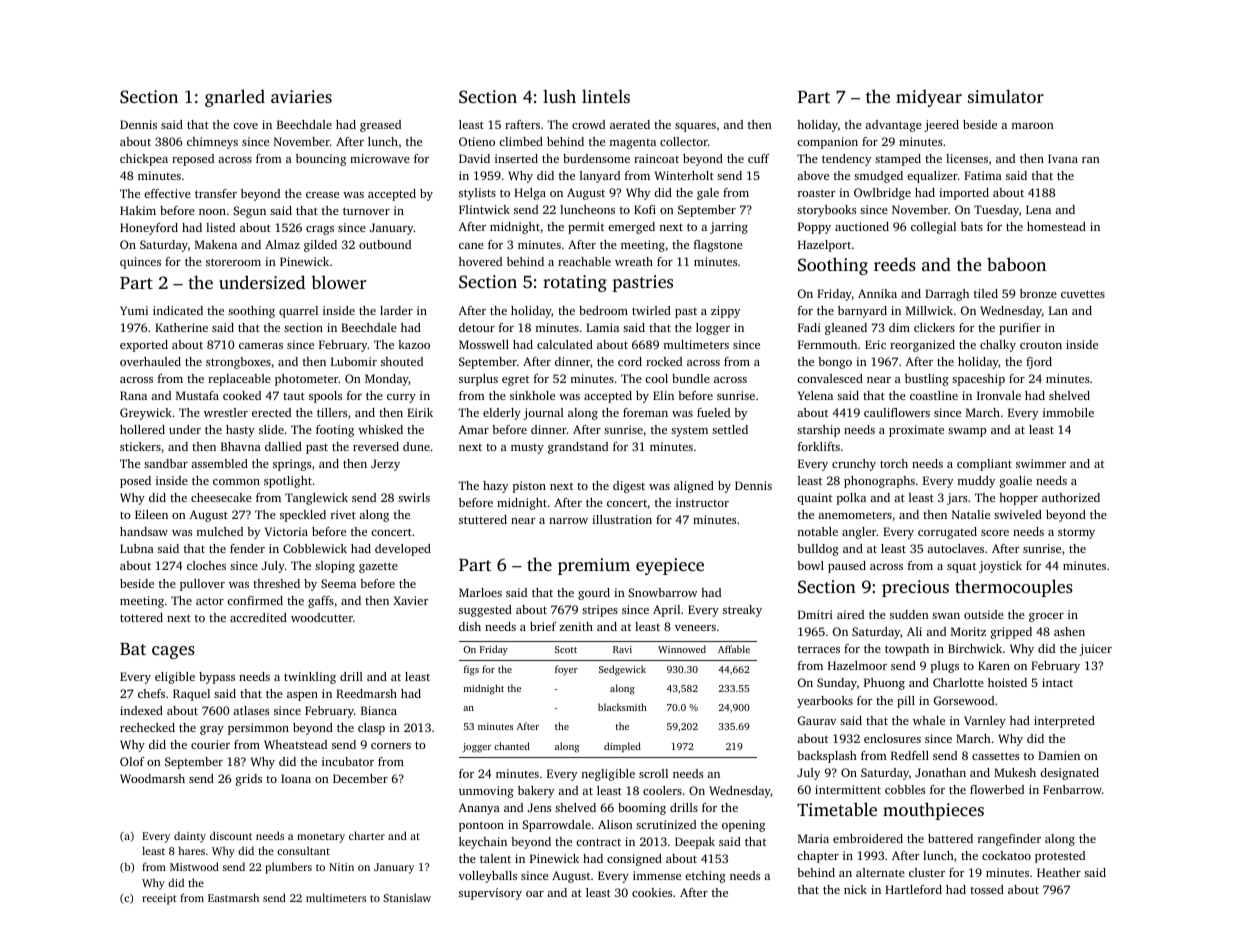  What do you see at coordinates (922, 346) in the screenshot?
I see `reorganized` at bounding box center [922, 346].
